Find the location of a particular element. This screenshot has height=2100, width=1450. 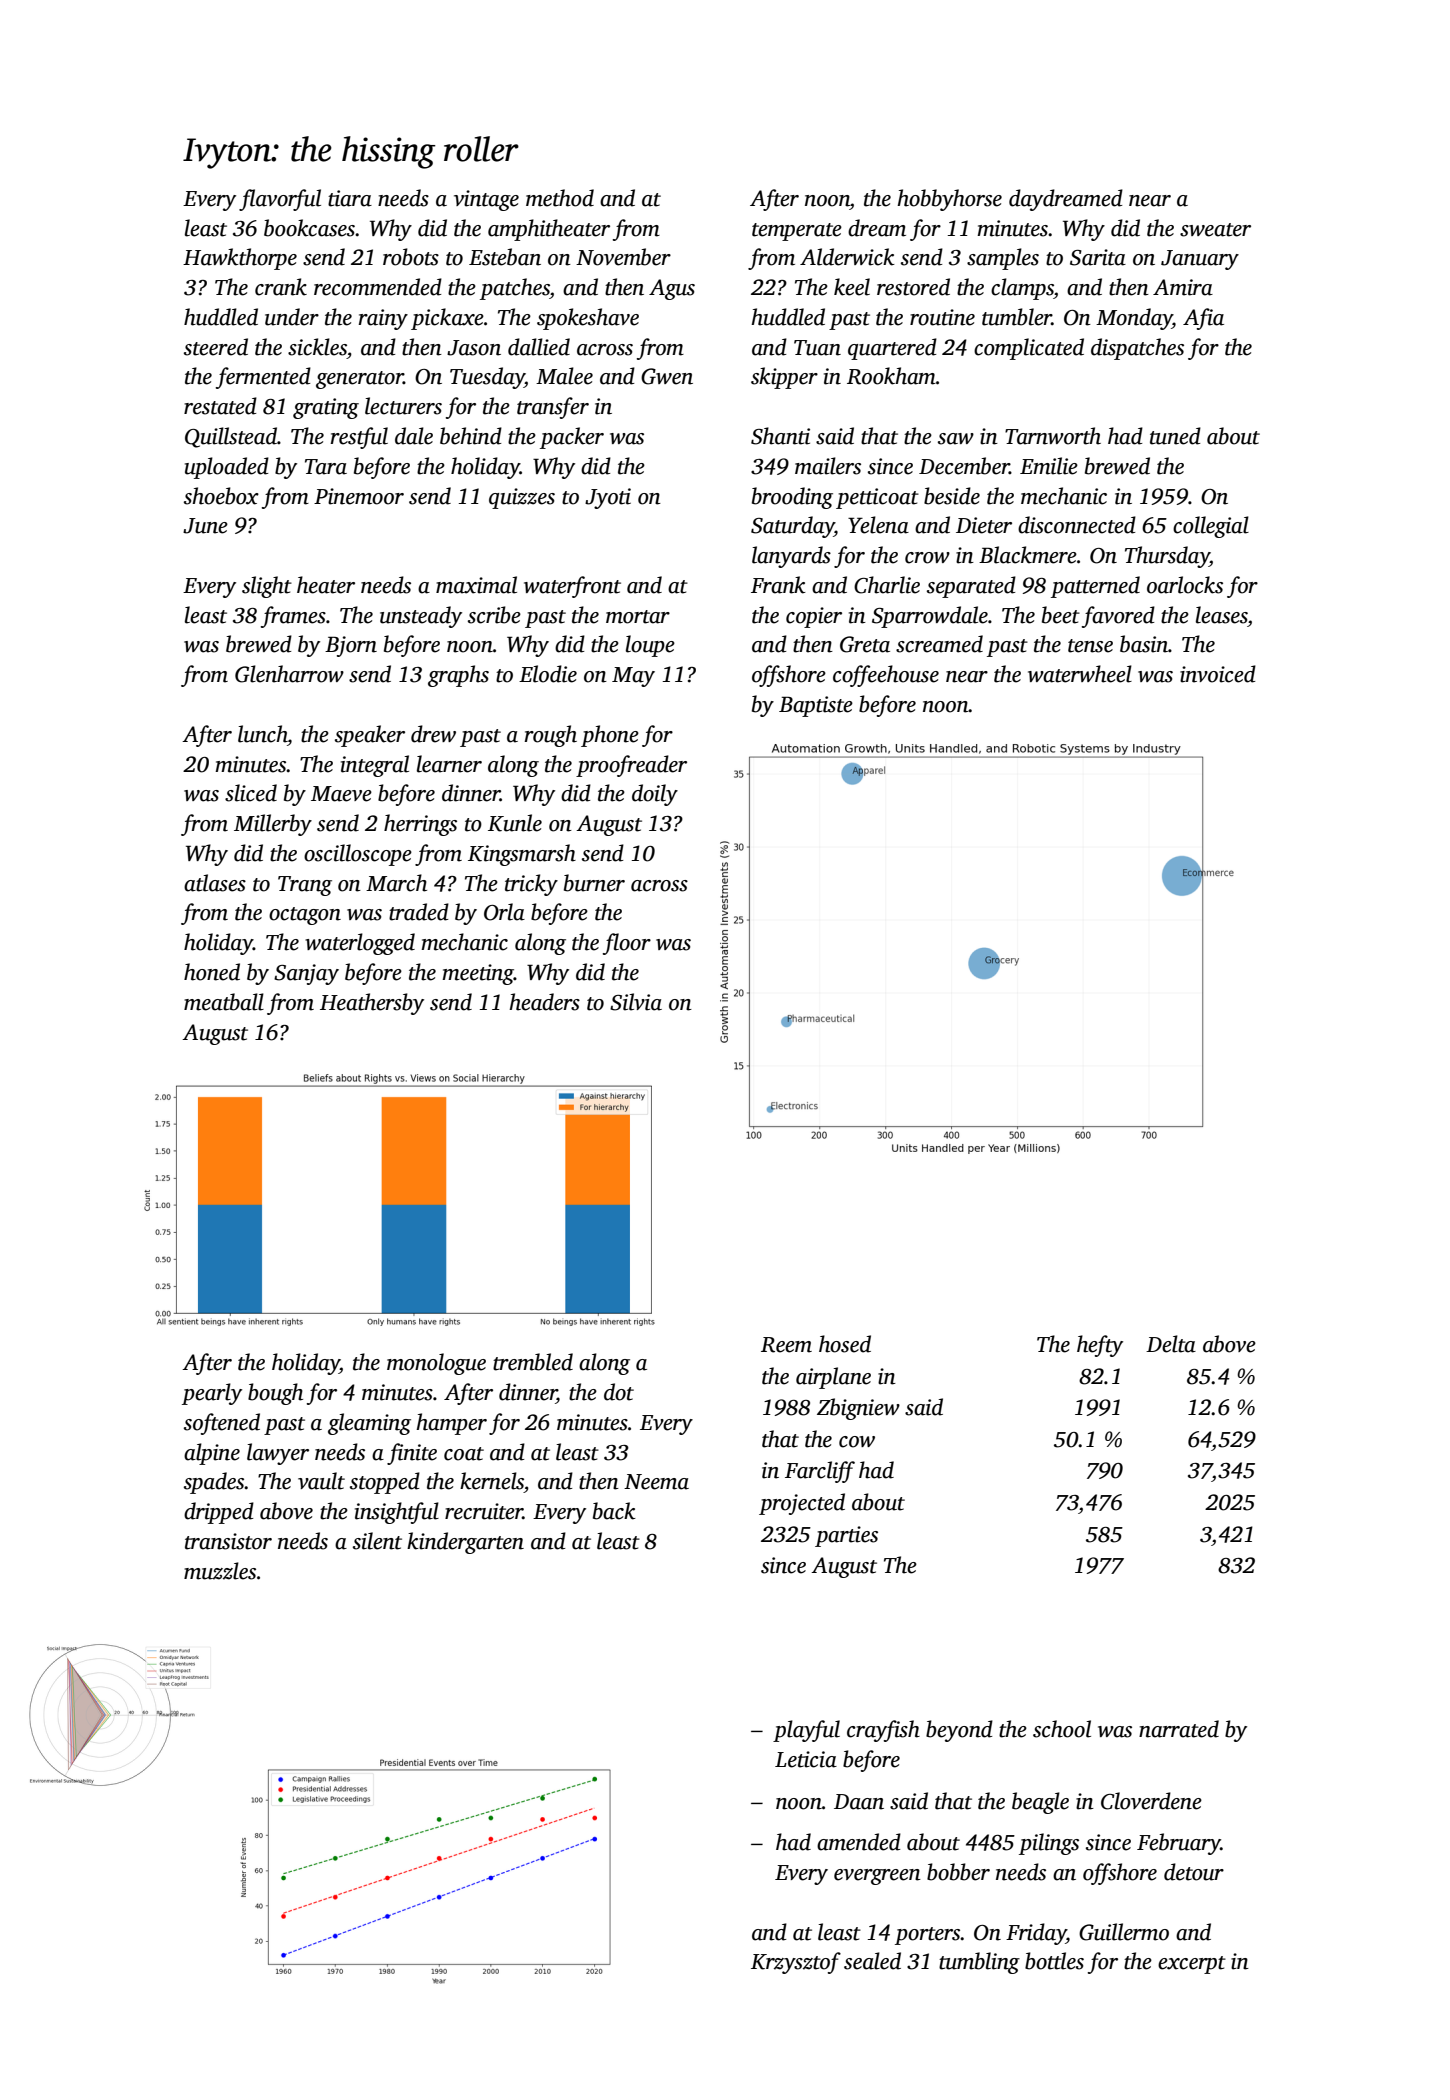

flavorful is located at coordinates (280, 200).
